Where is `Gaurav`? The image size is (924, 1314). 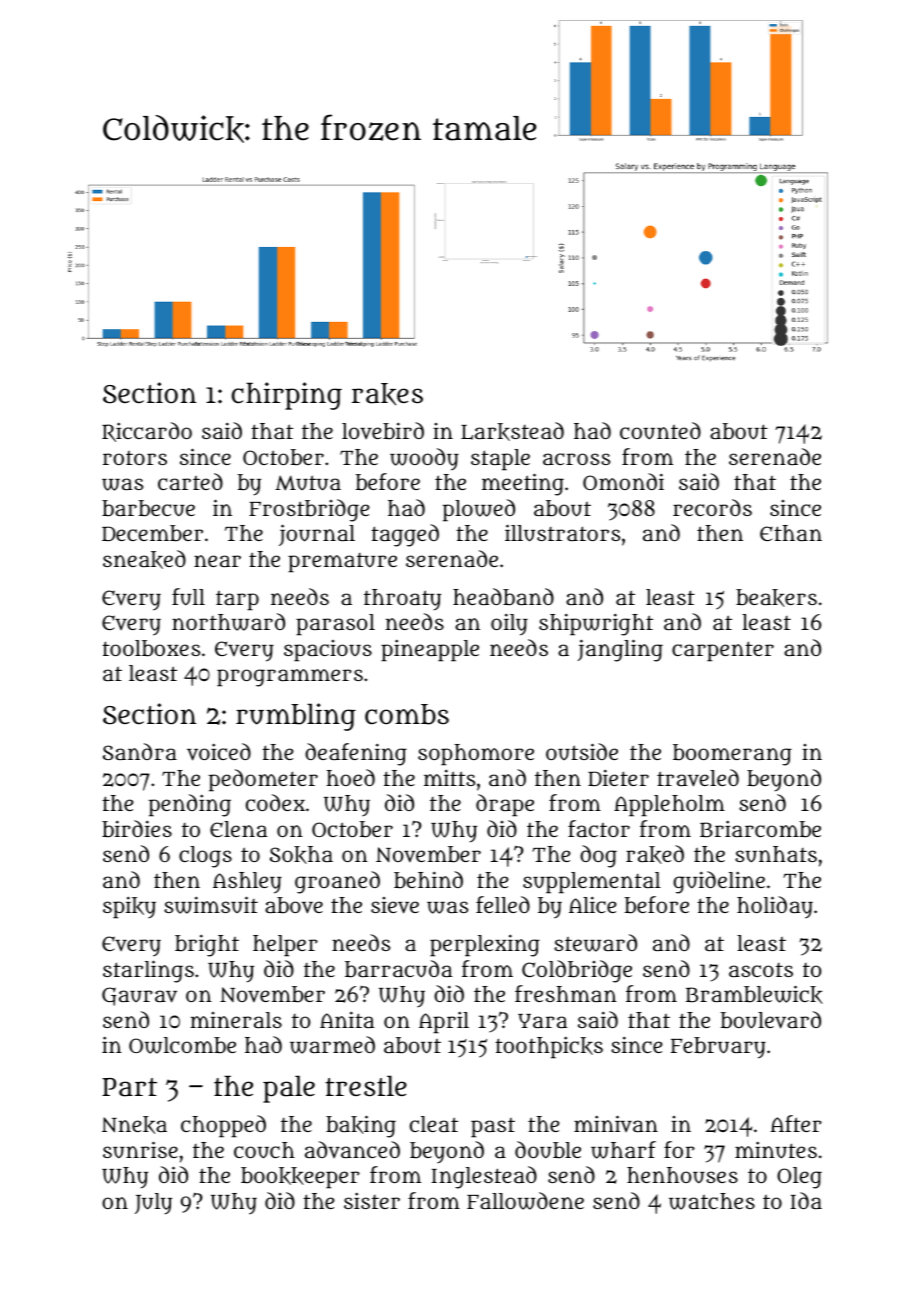 Gaurav is located at coordinates (139, 996).
